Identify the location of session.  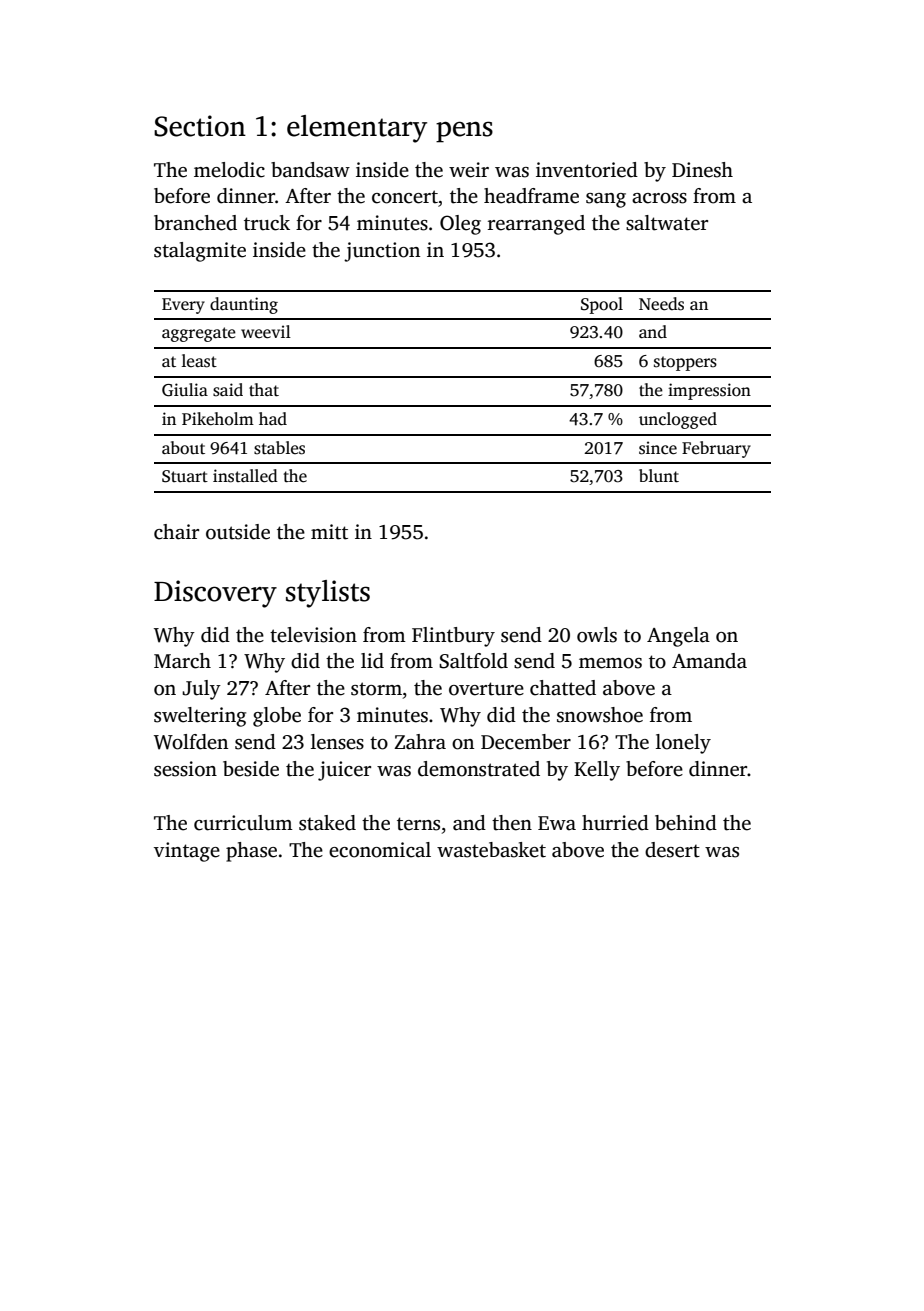
(185, 769).
